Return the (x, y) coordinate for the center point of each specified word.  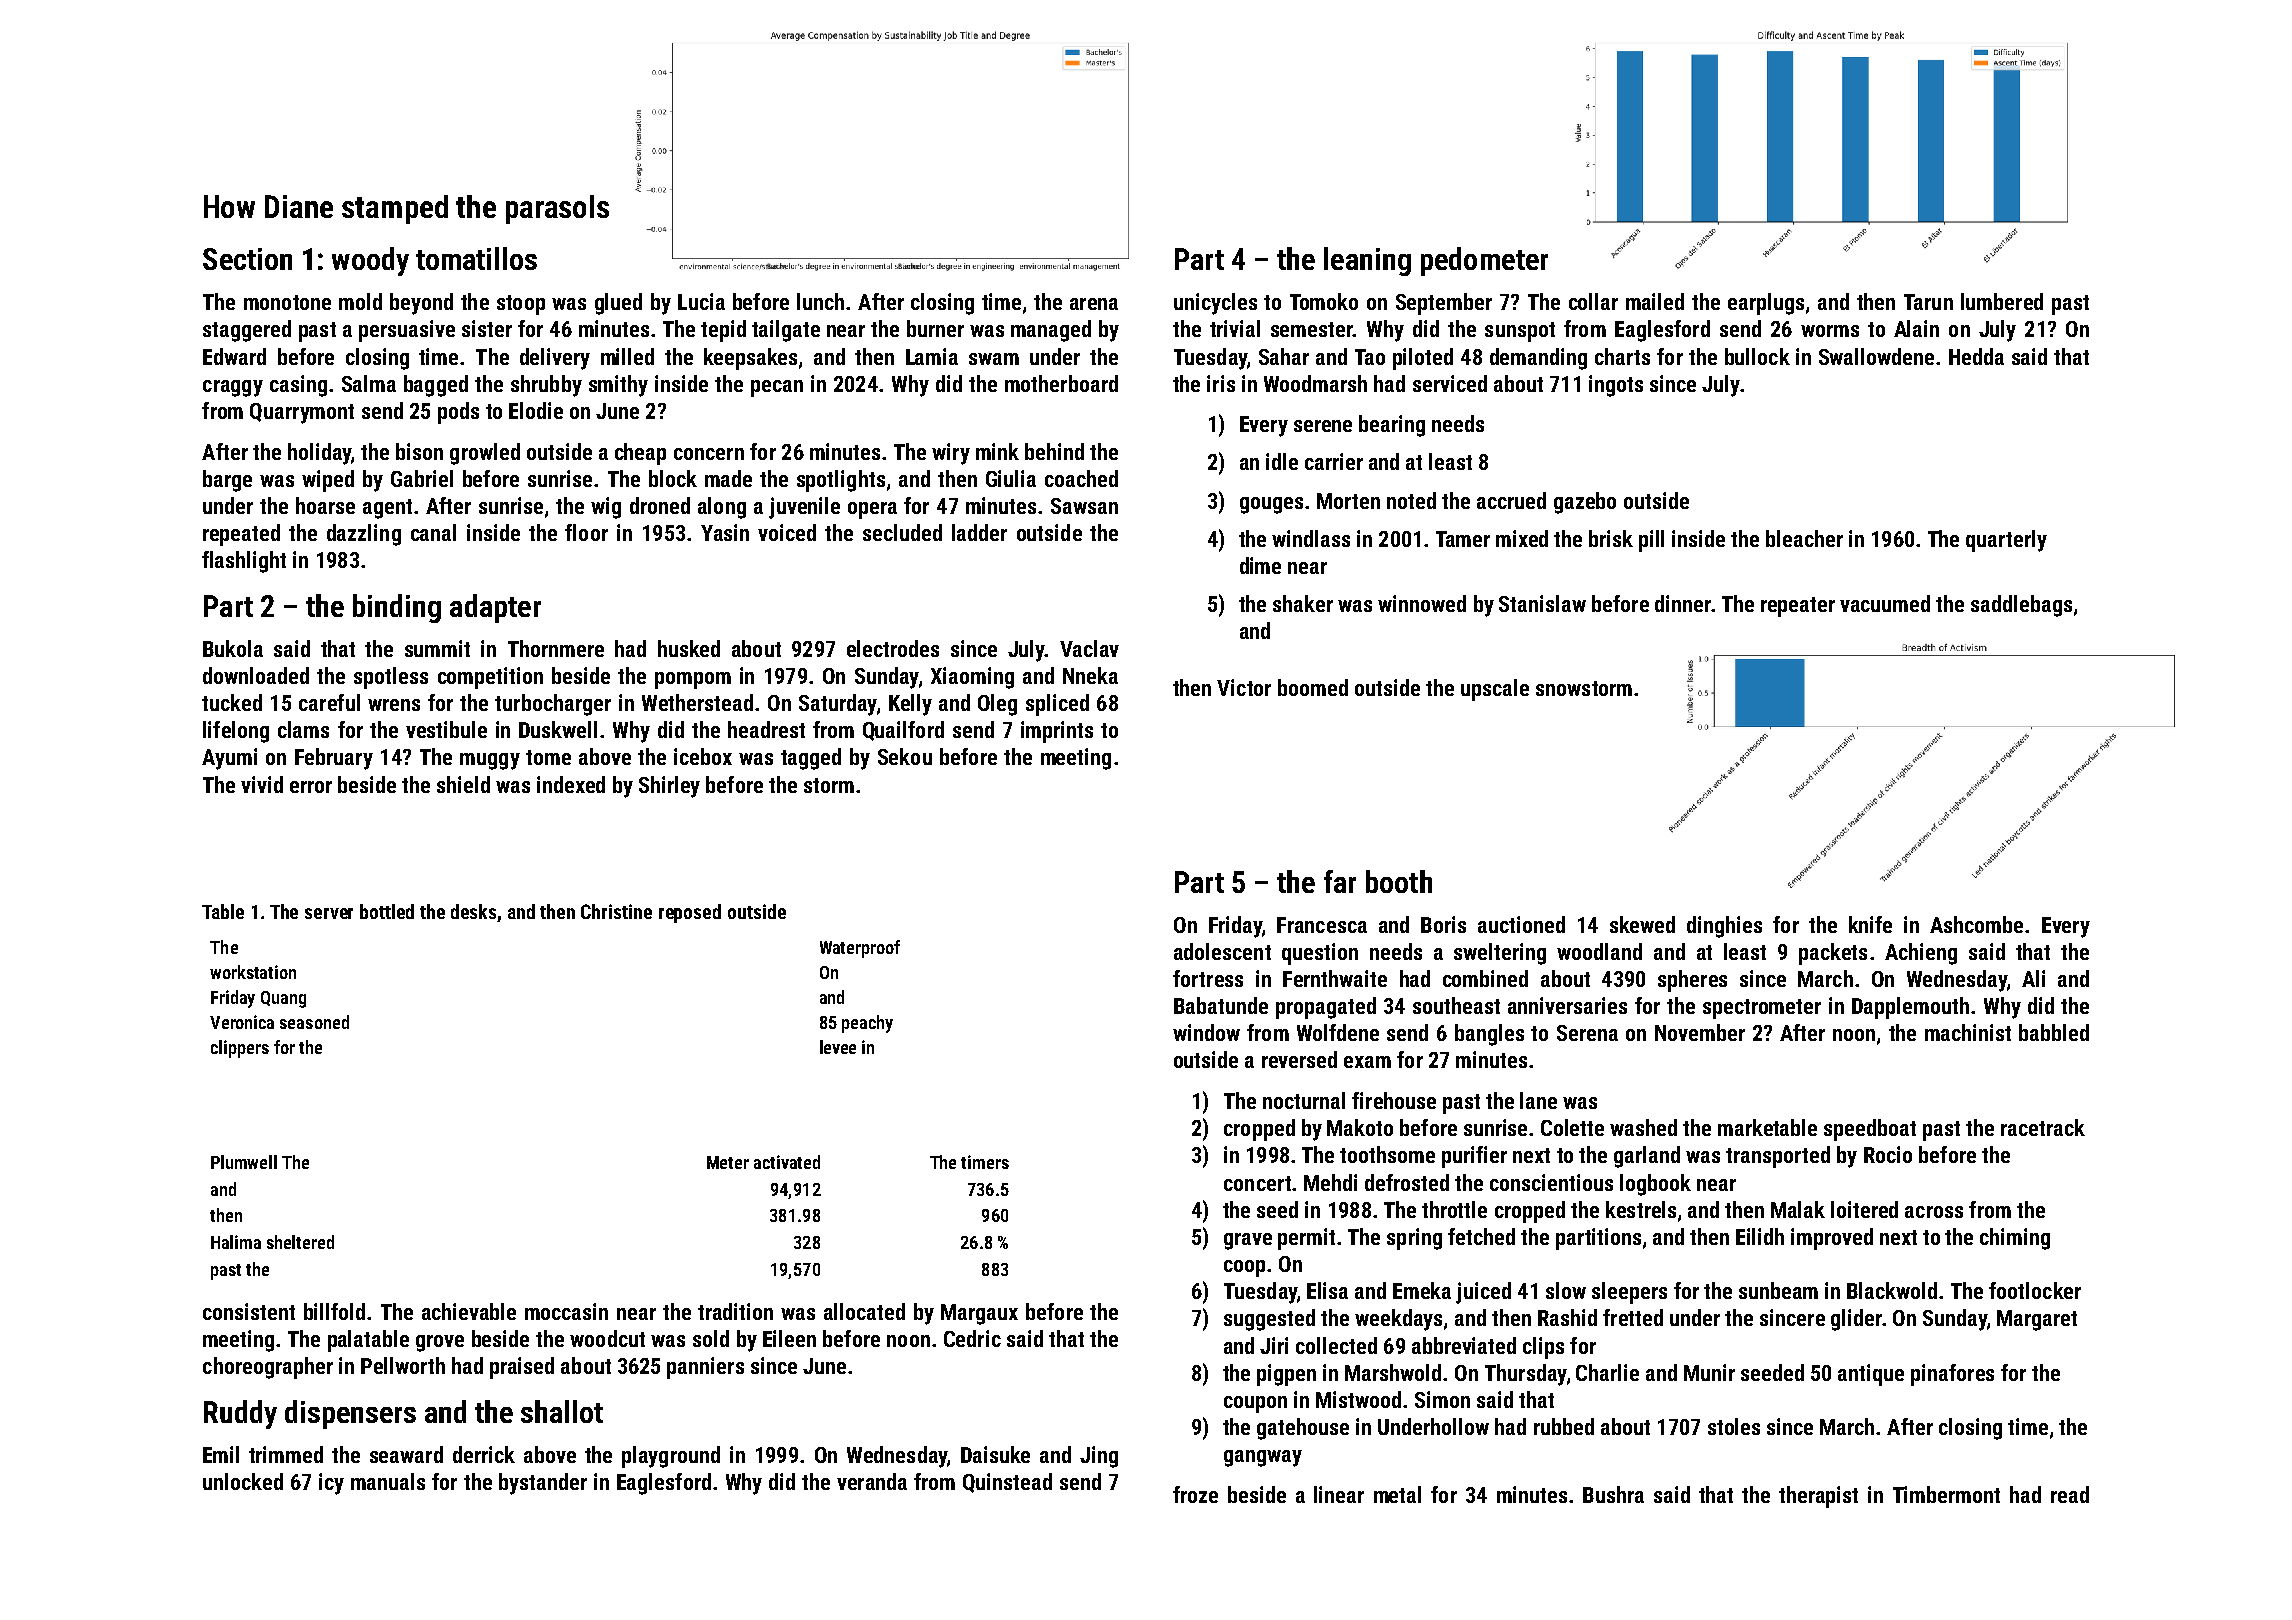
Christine (616, 911)
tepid (723, 331)
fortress (1208, 978)
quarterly (2006, 541)
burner (935, 328)
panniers (705, 1368)
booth (1399, 881)
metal (1397, 1494)
